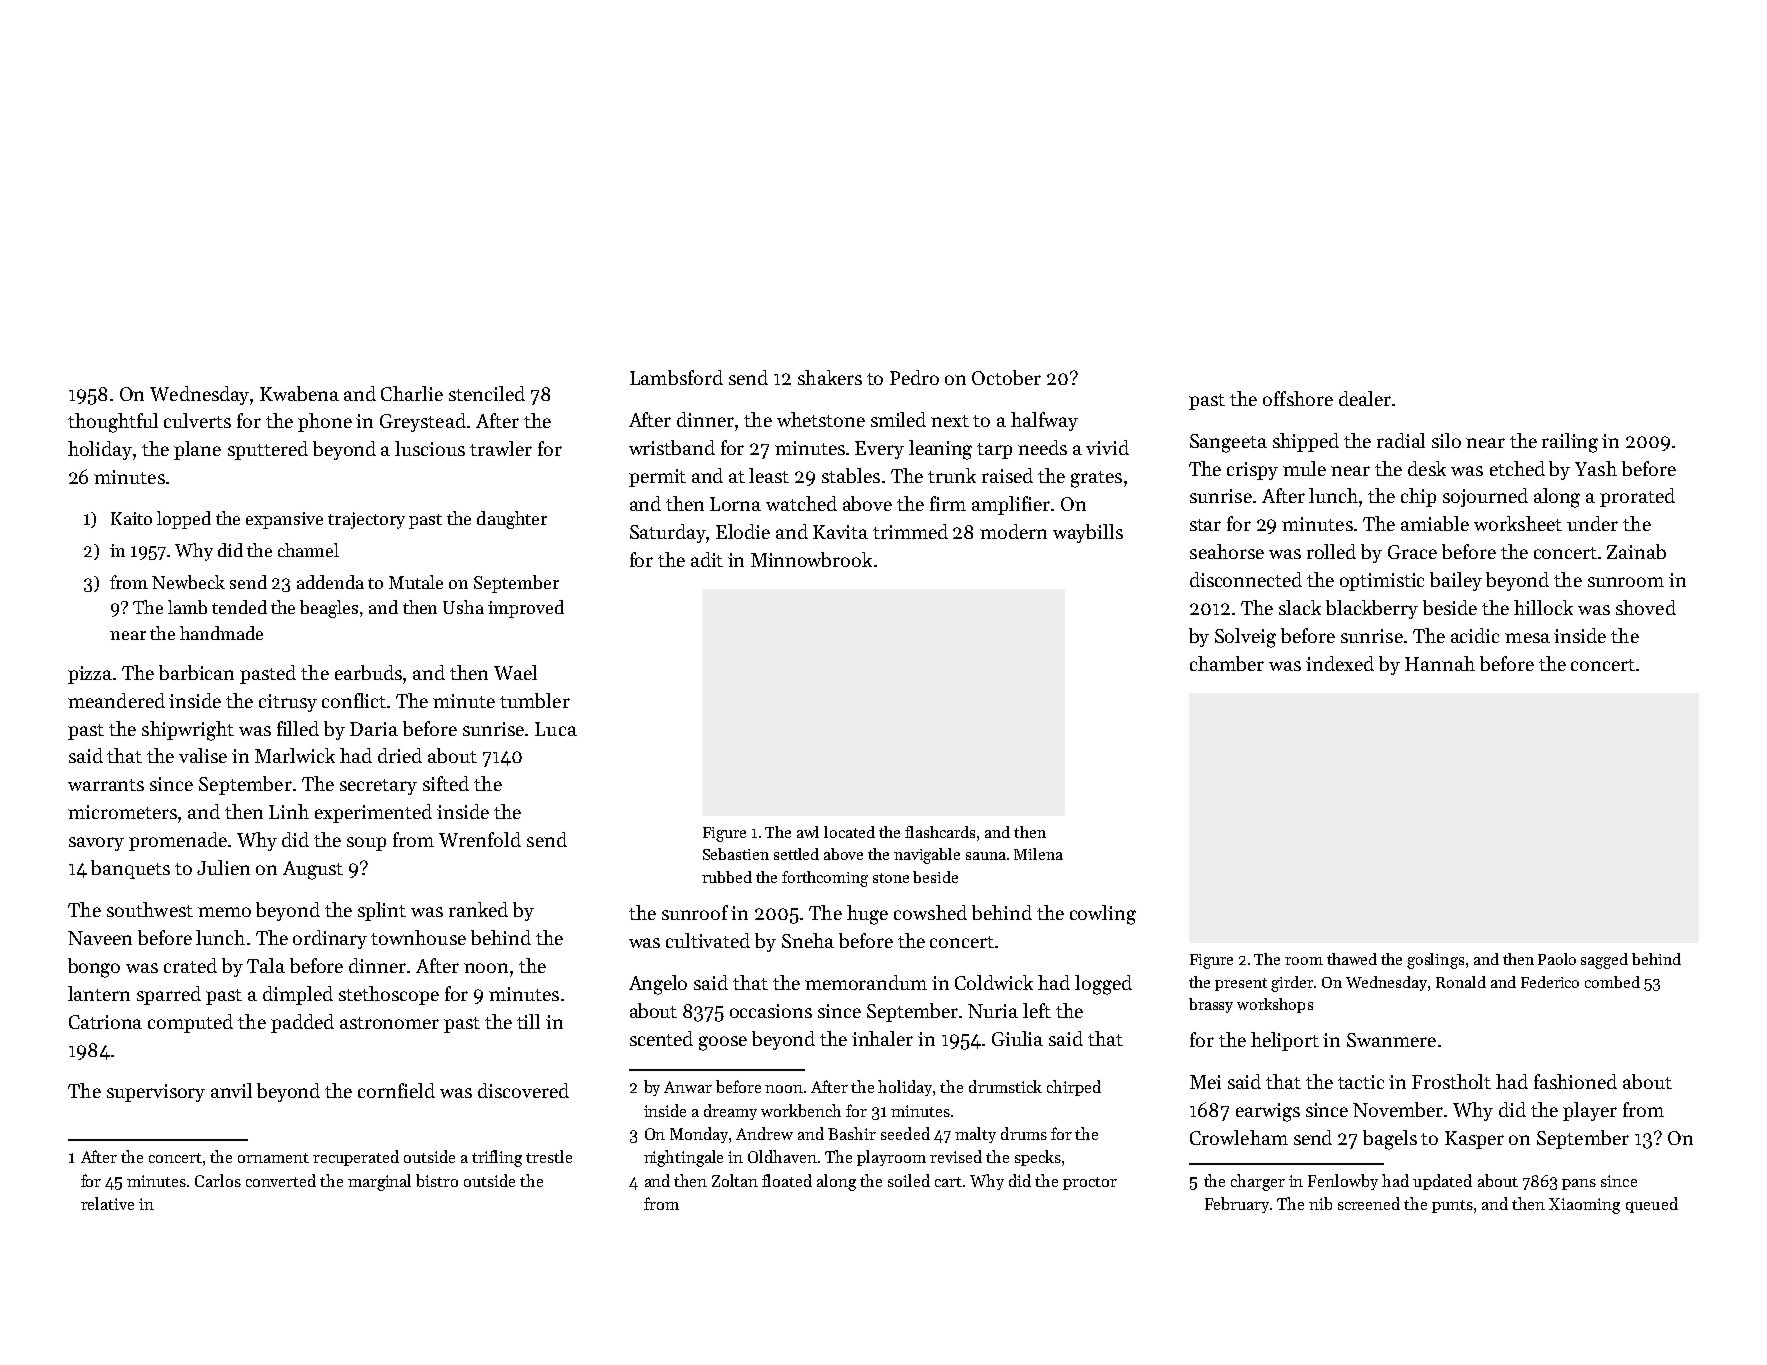 This image has height=1365, width=1767. I want to click on stethoscope, so click(389, 995).
